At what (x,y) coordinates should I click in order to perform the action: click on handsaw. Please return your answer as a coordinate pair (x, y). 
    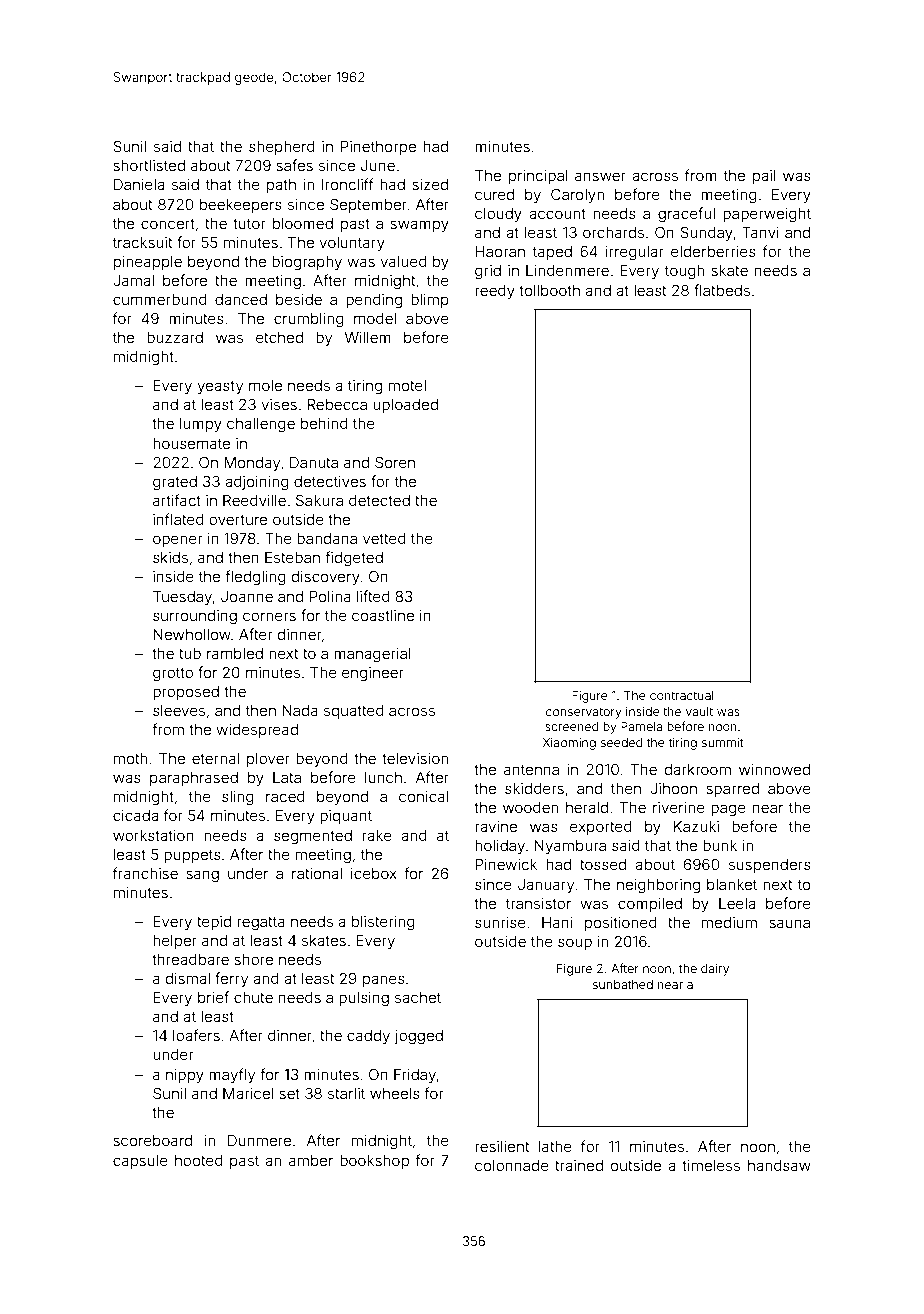
    Looking at the image, I should click on (779, 1165).
